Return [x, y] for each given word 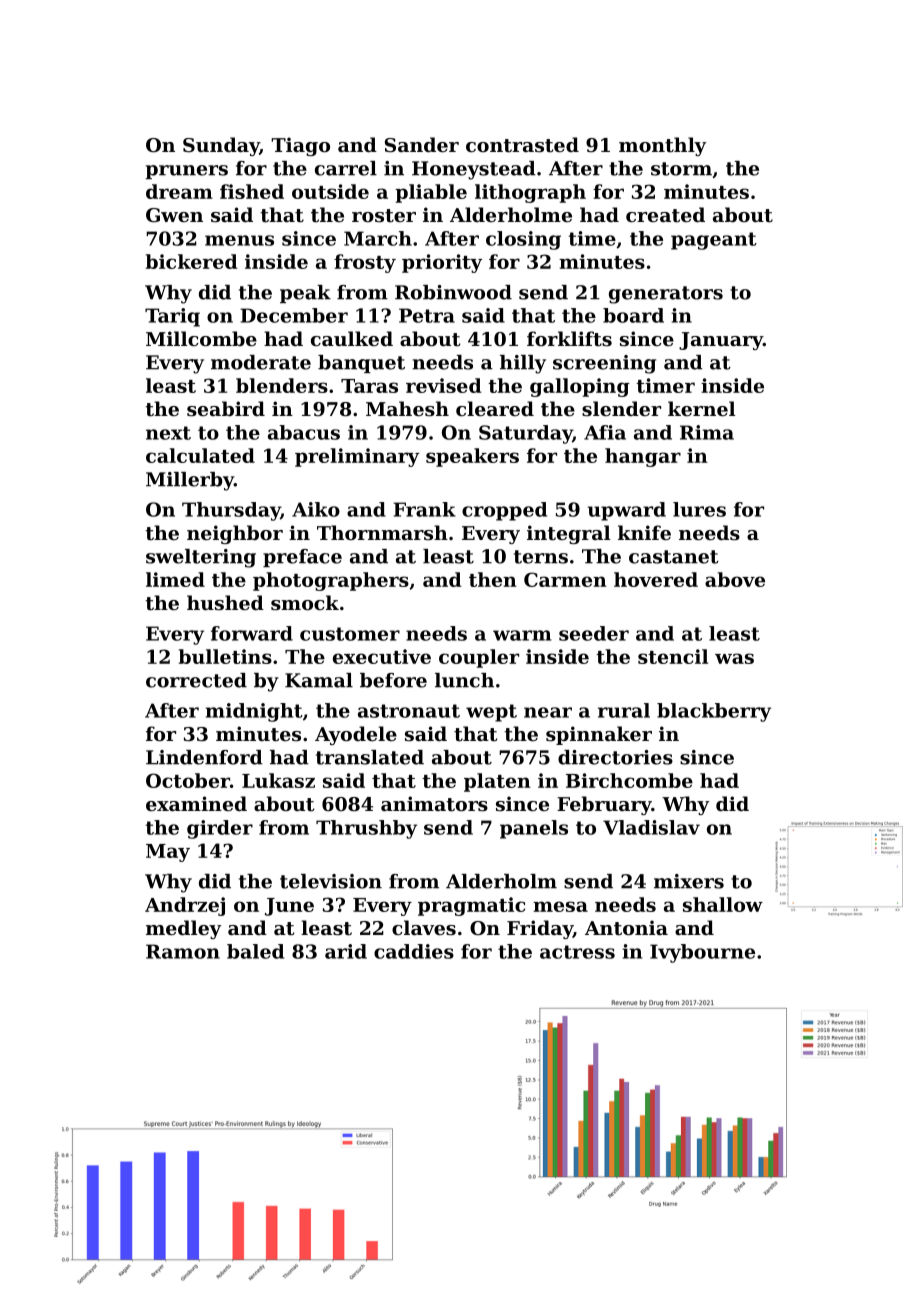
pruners [186, 172]
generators [666, 295]
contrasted [522, 145]
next [168, 433]
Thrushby [366, 829]
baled [255, 951]
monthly [662, 146]
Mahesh [407, 409]
